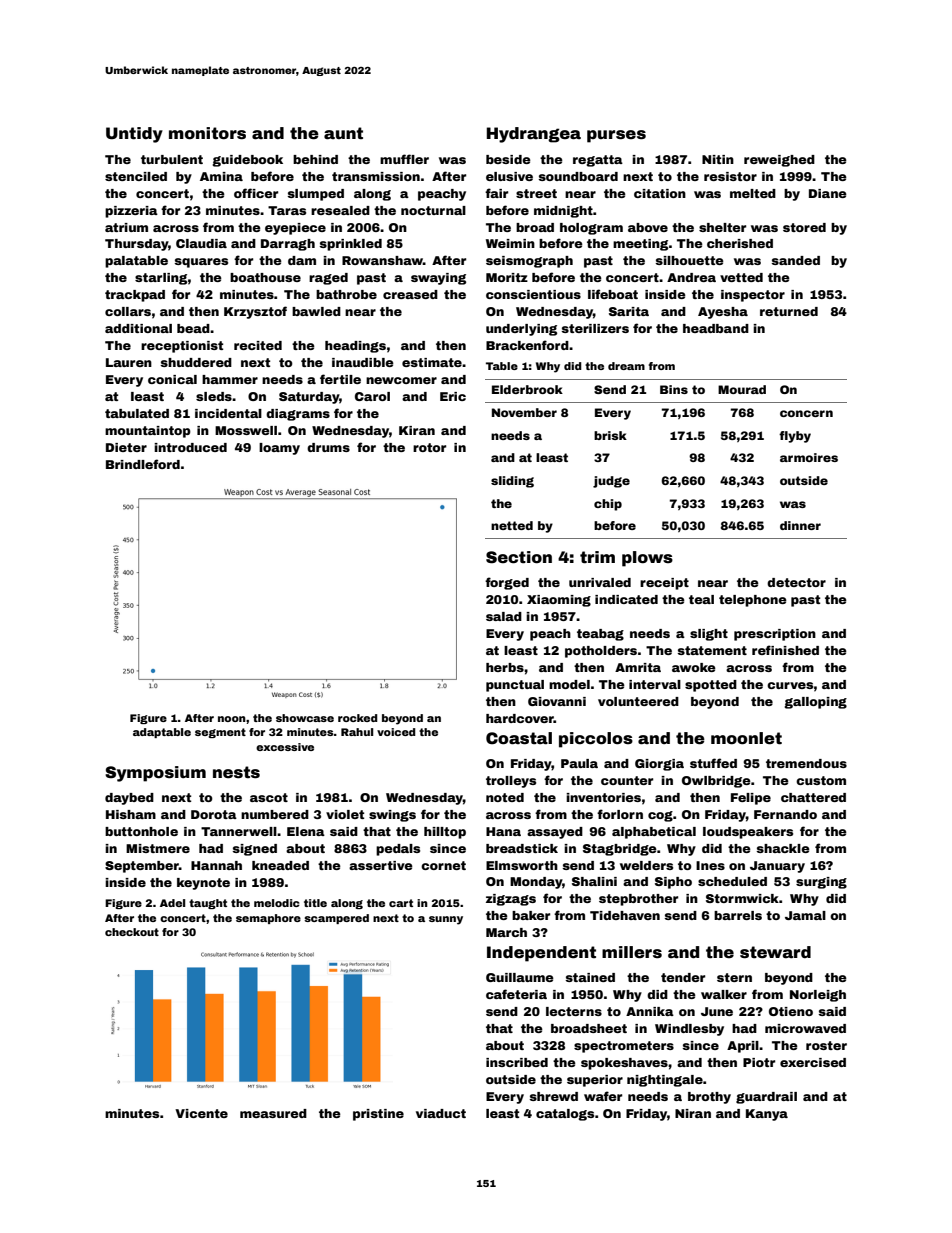 This image has height=1233, width=952. What do you see at coordinates (516, 994) in the image?
I see `cafeteria` at bounding box center [516, 994].
